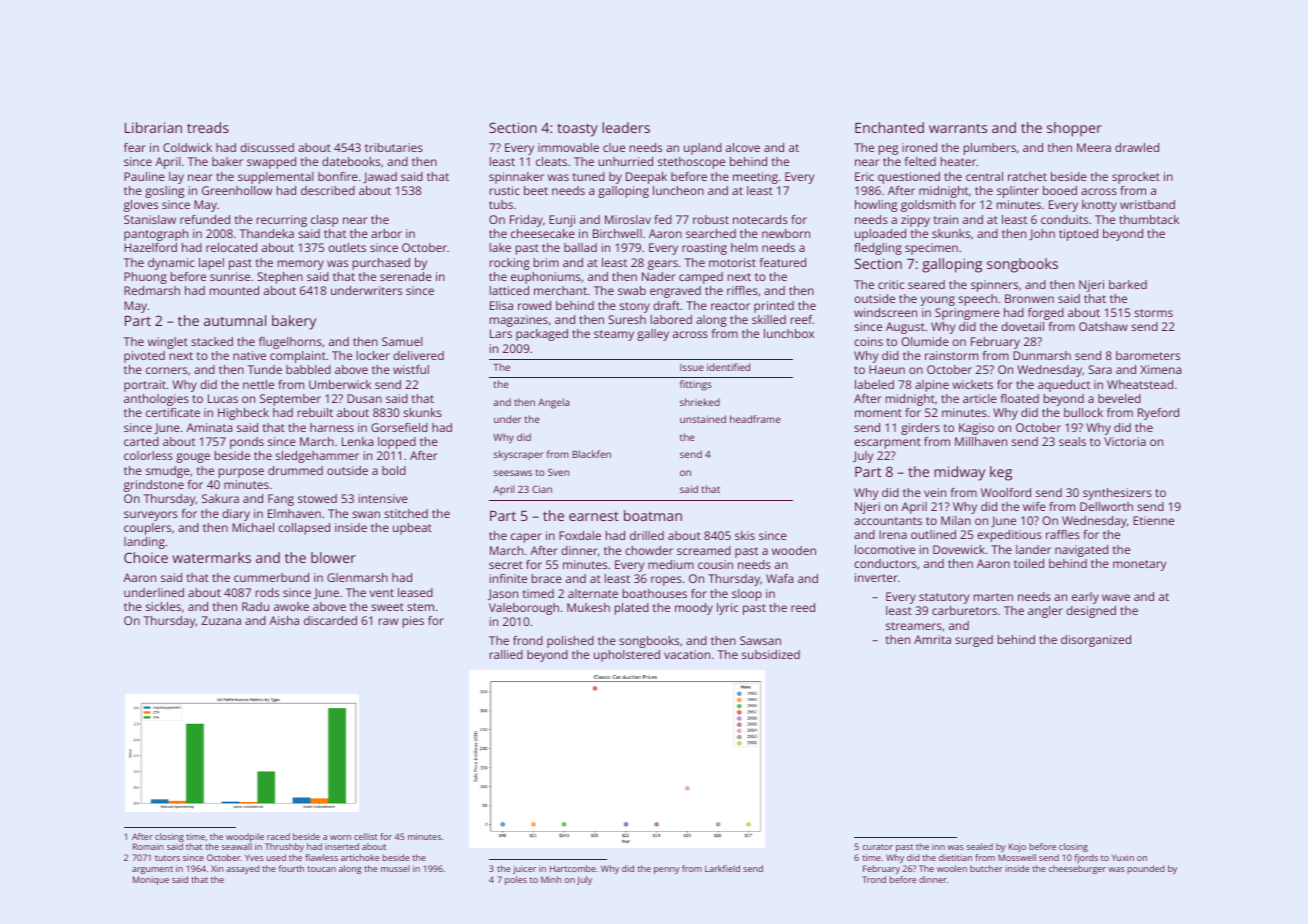  I want to click on Nader, so click(658, 276).
